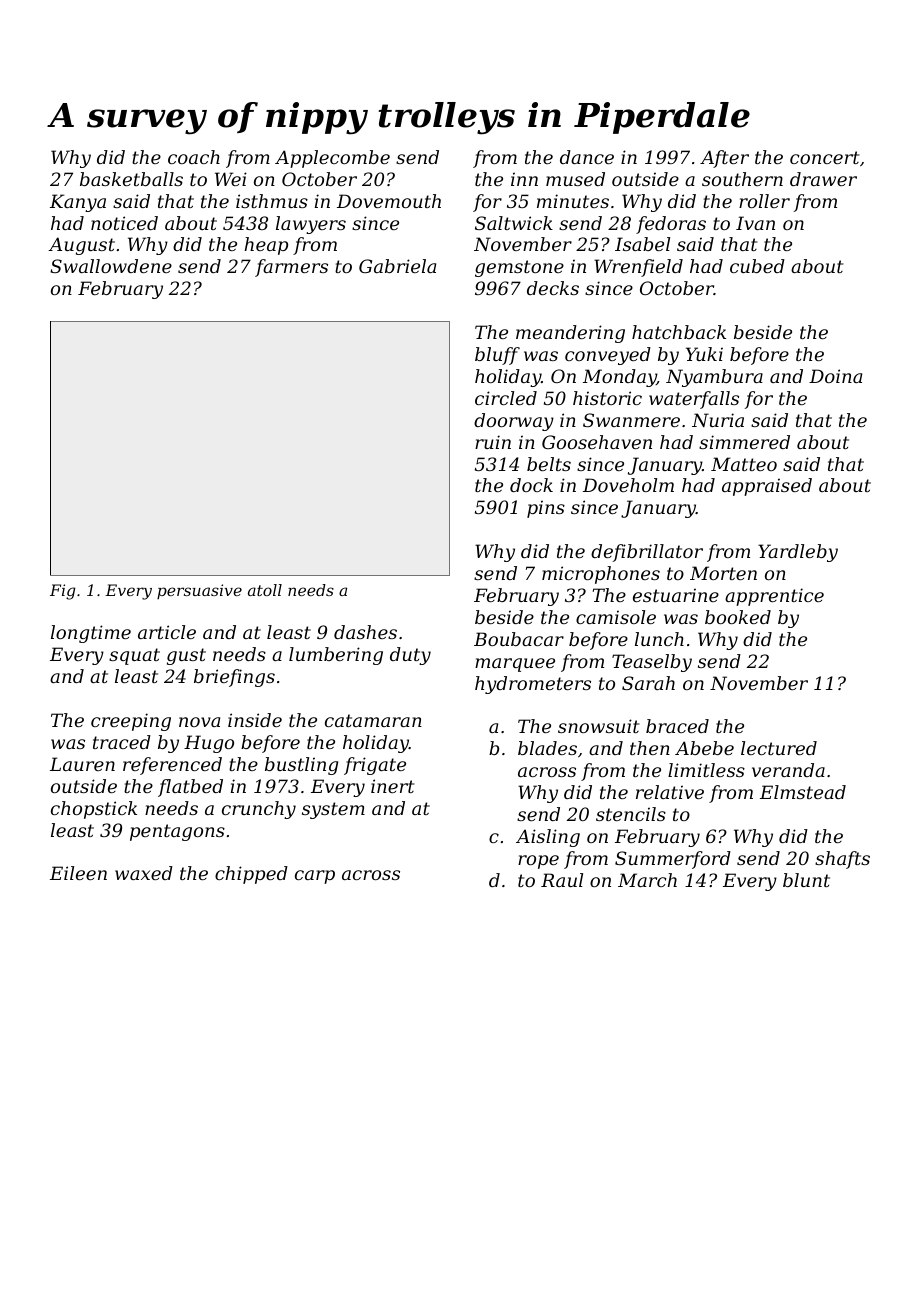 Image resolution: width=924 pixels, height=1308 pixels. Describe the element at coordinates (531, 485) in the screenshot. I see `dock` at that location.
